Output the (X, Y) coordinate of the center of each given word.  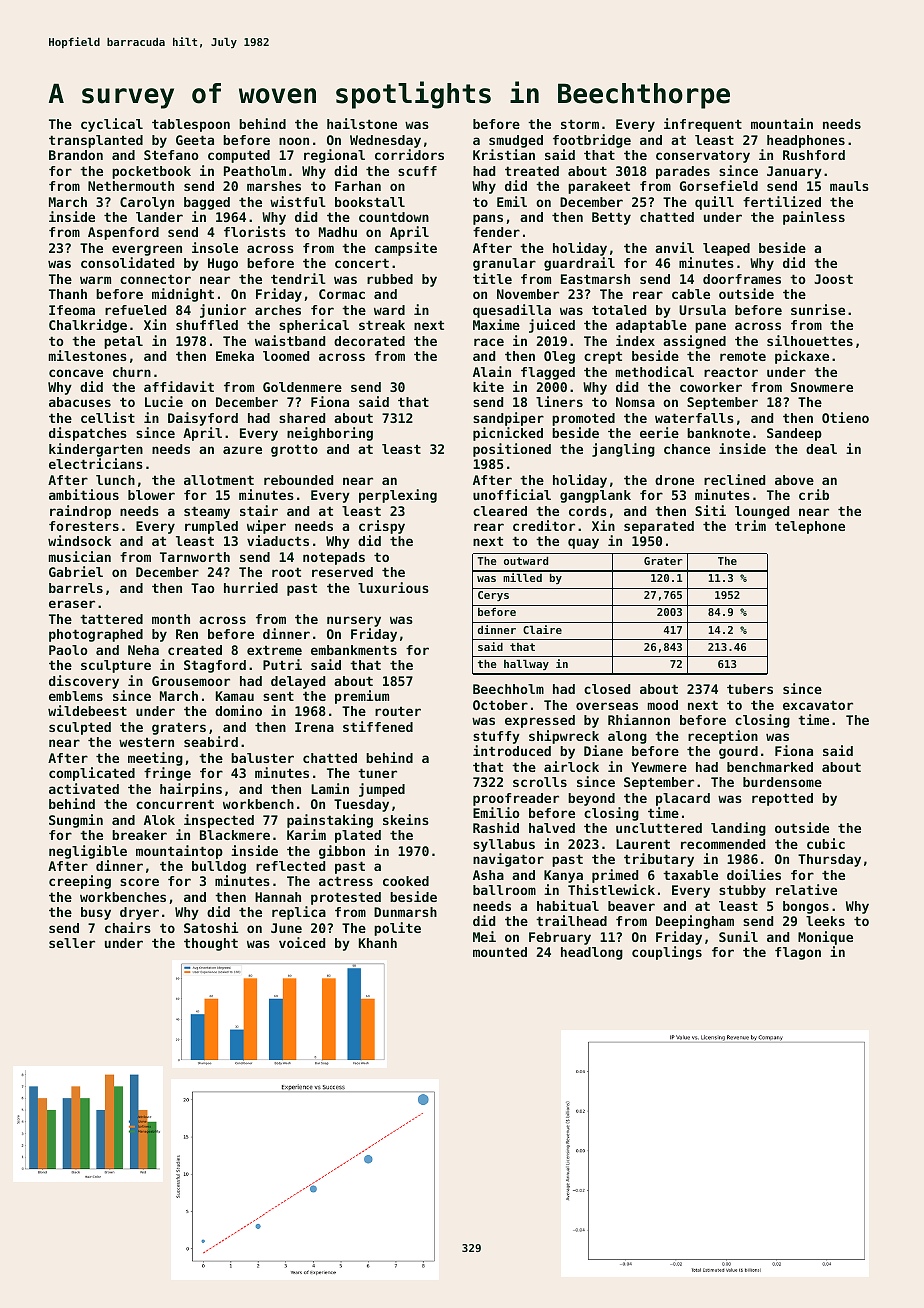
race (489, 342)
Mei (484, 936)
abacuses (80, 402)
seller (72, 943)
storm (580, 124)
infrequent (703, 125)
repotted (782, 799)
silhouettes (810, 340)
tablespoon (191, 125)
